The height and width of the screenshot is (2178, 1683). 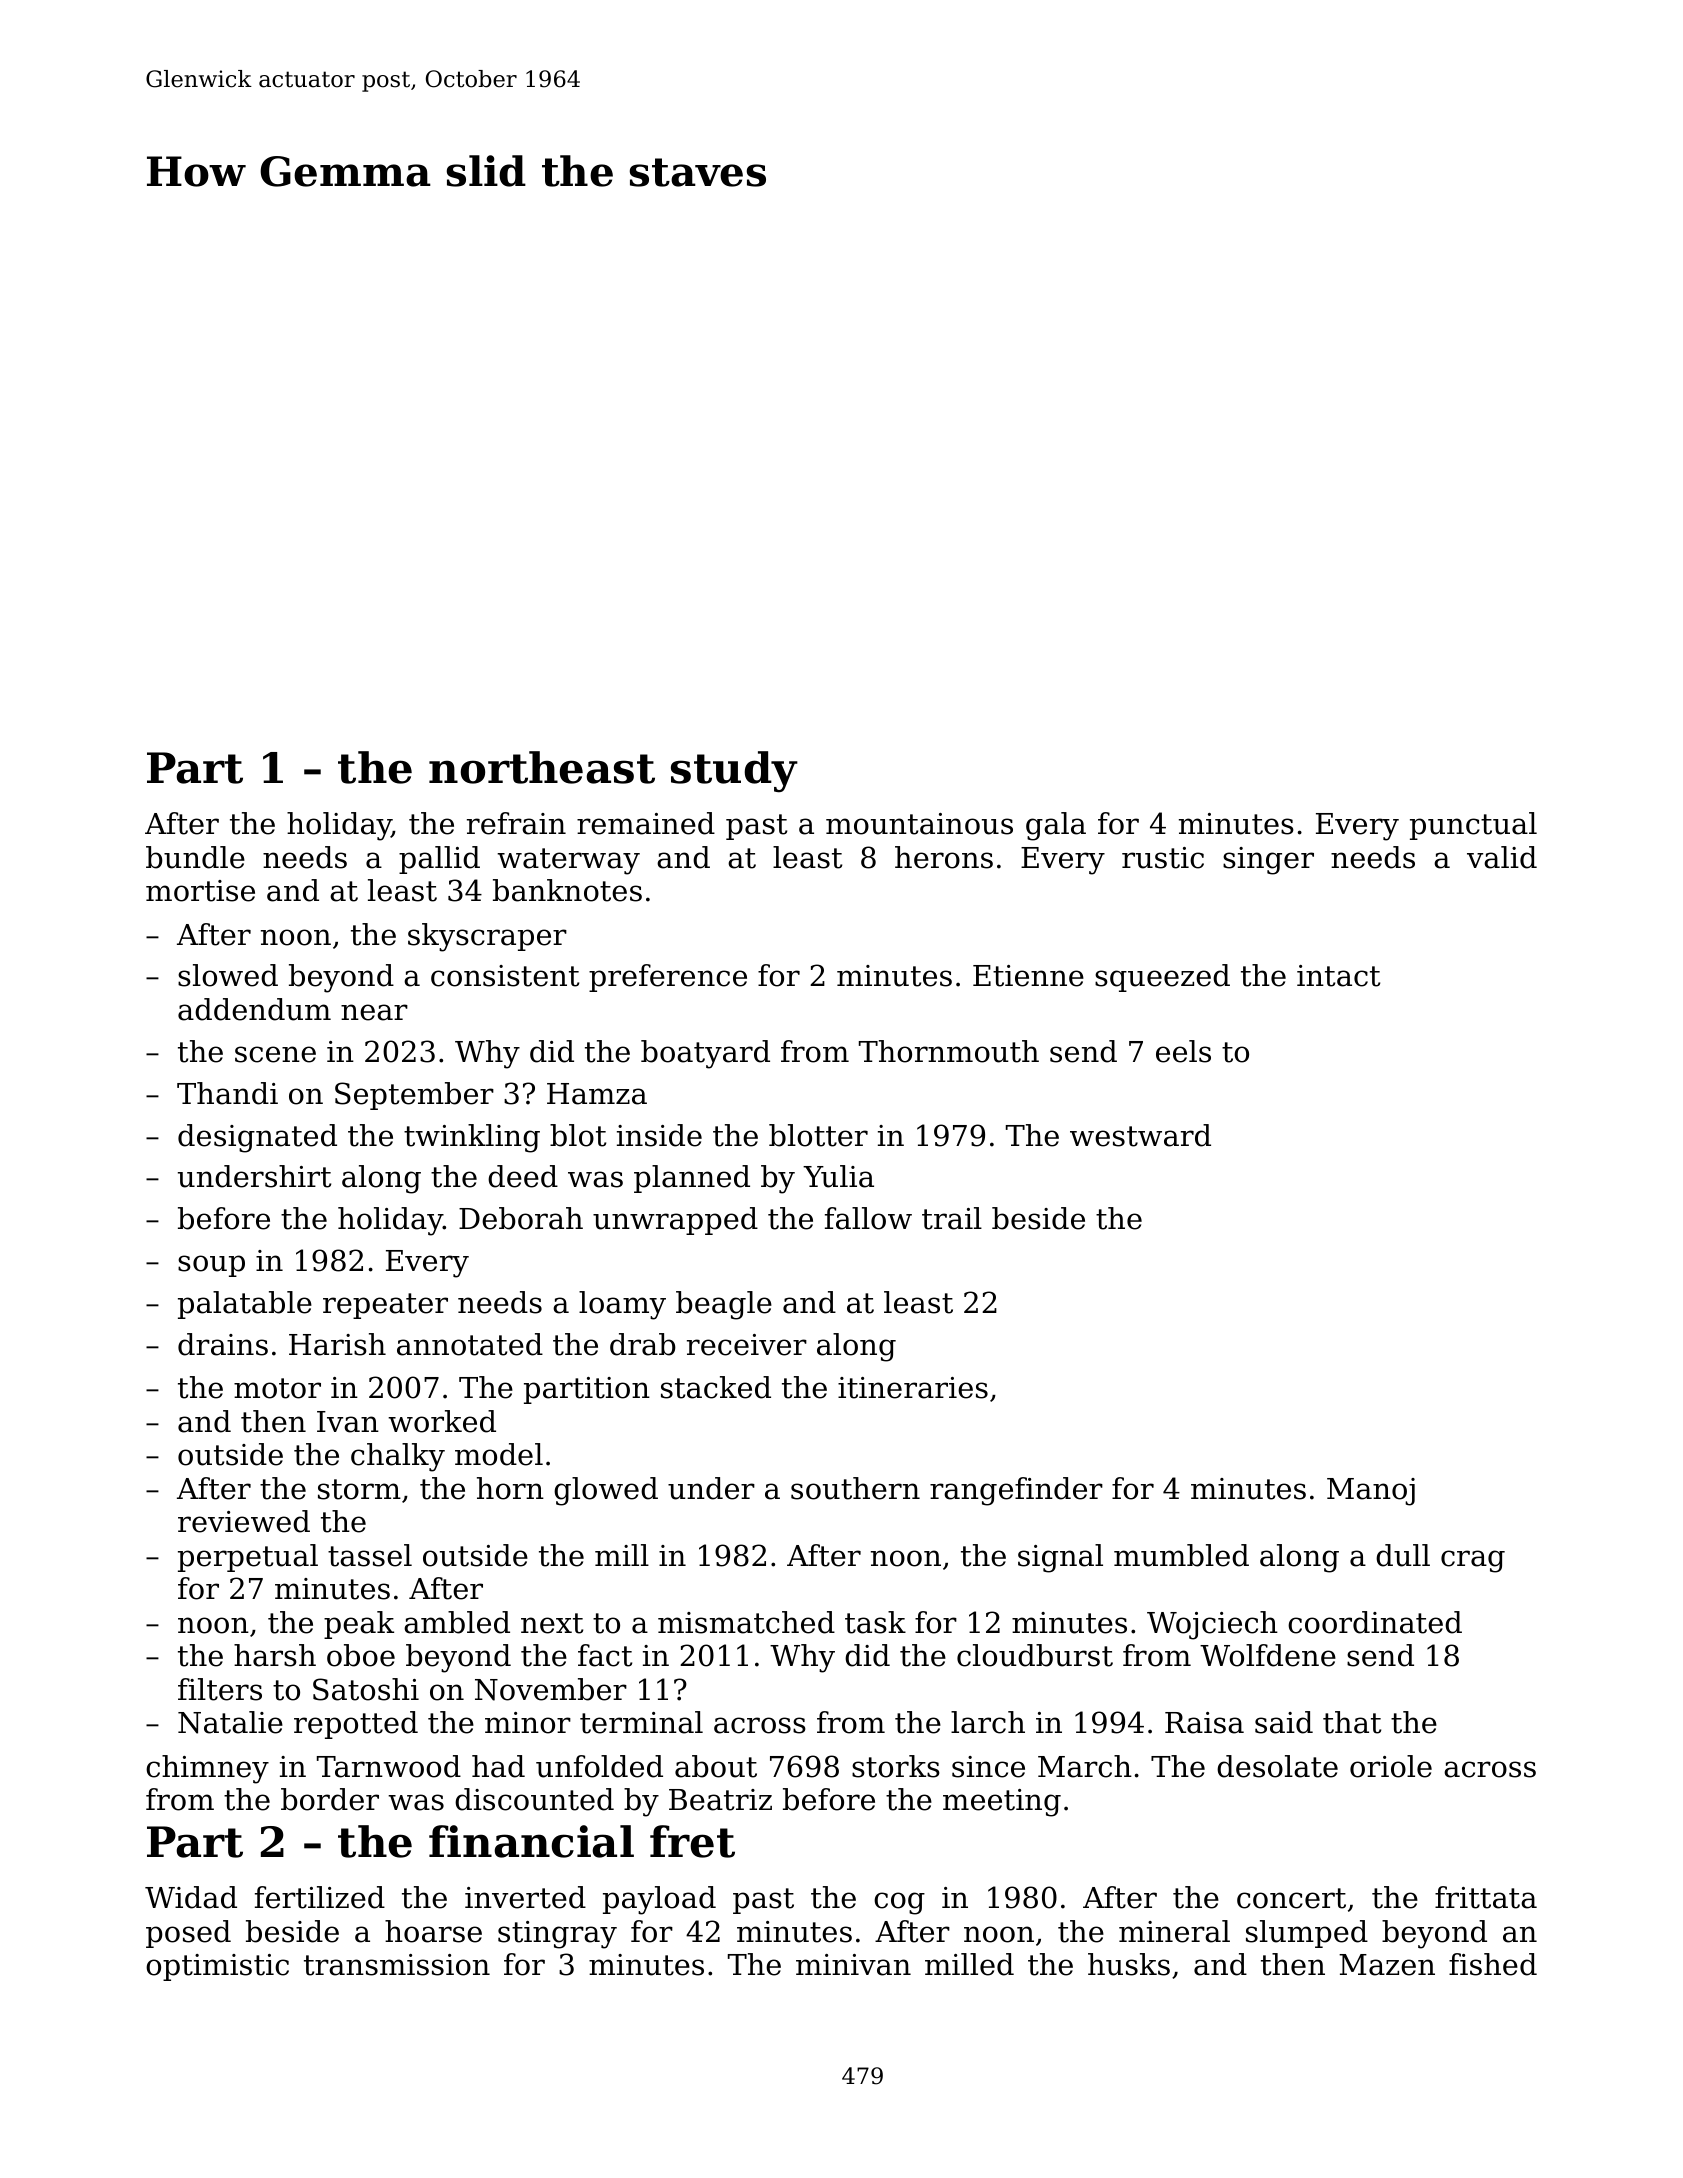 What do you see at coordinates (195, 857) in the screenshot?
I see `bundle` at bounding box center [195, 857].
